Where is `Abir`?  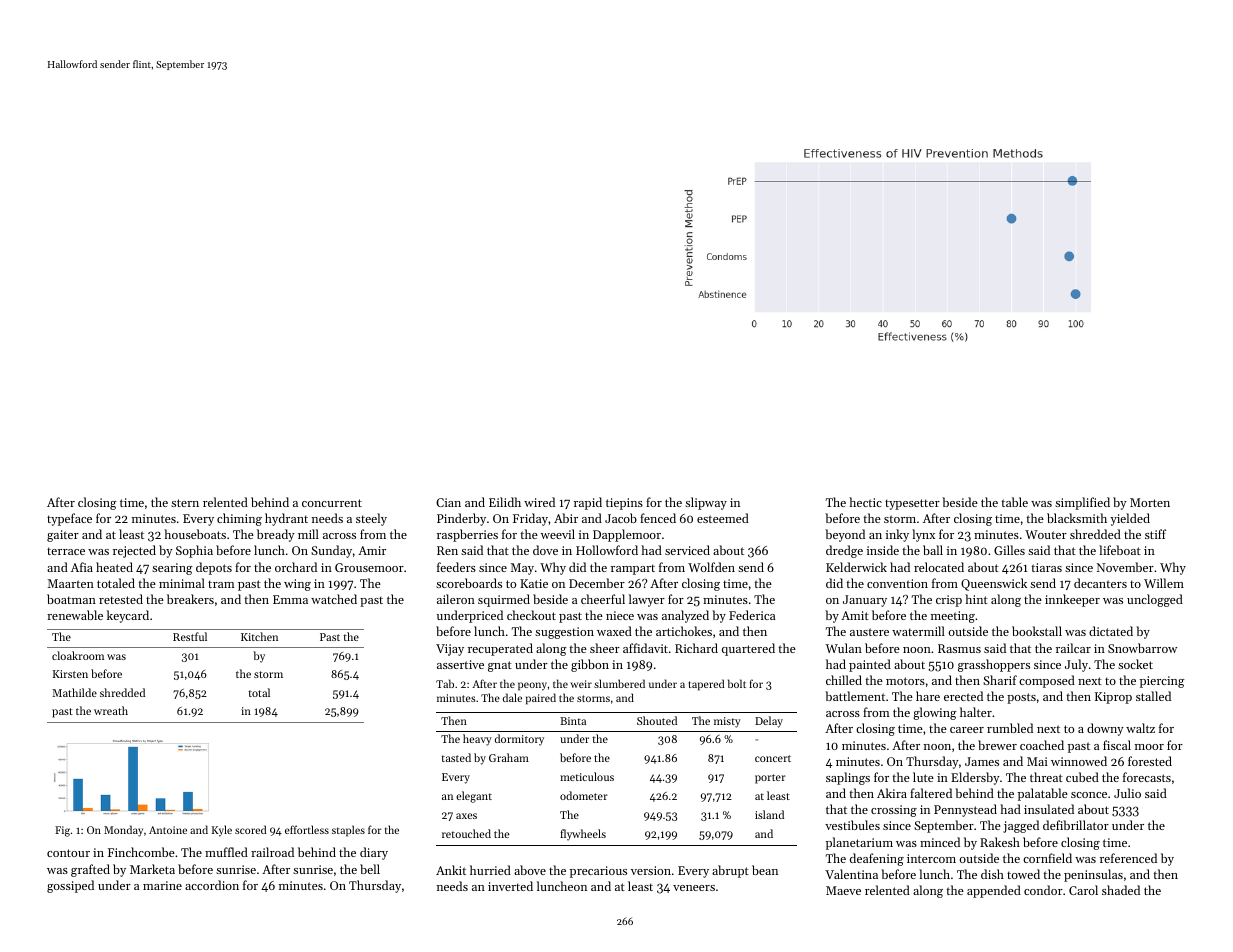 Abir is located at coordinates (566, 518).
